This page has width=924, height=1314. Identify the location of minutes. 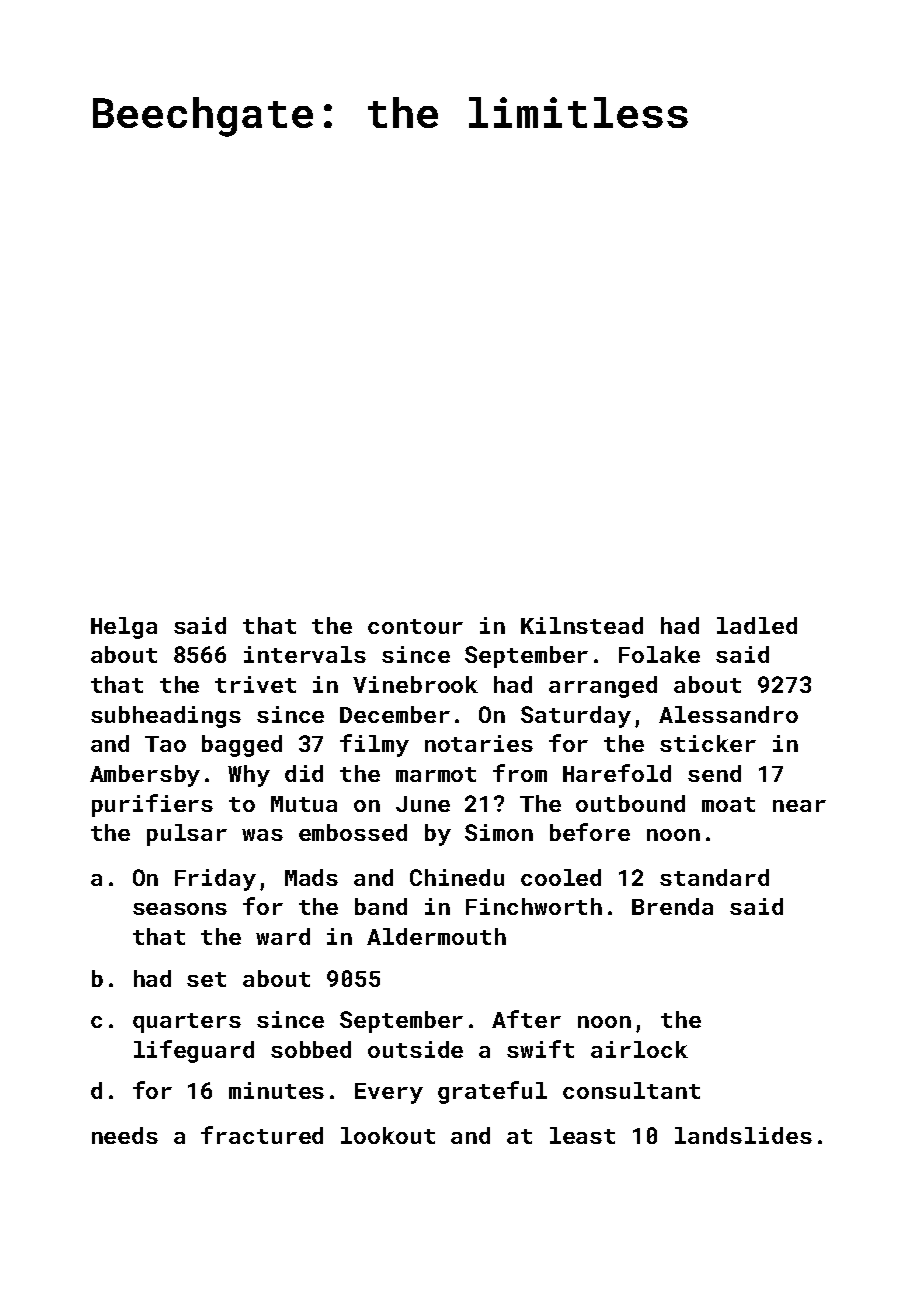
(276, 1090).
